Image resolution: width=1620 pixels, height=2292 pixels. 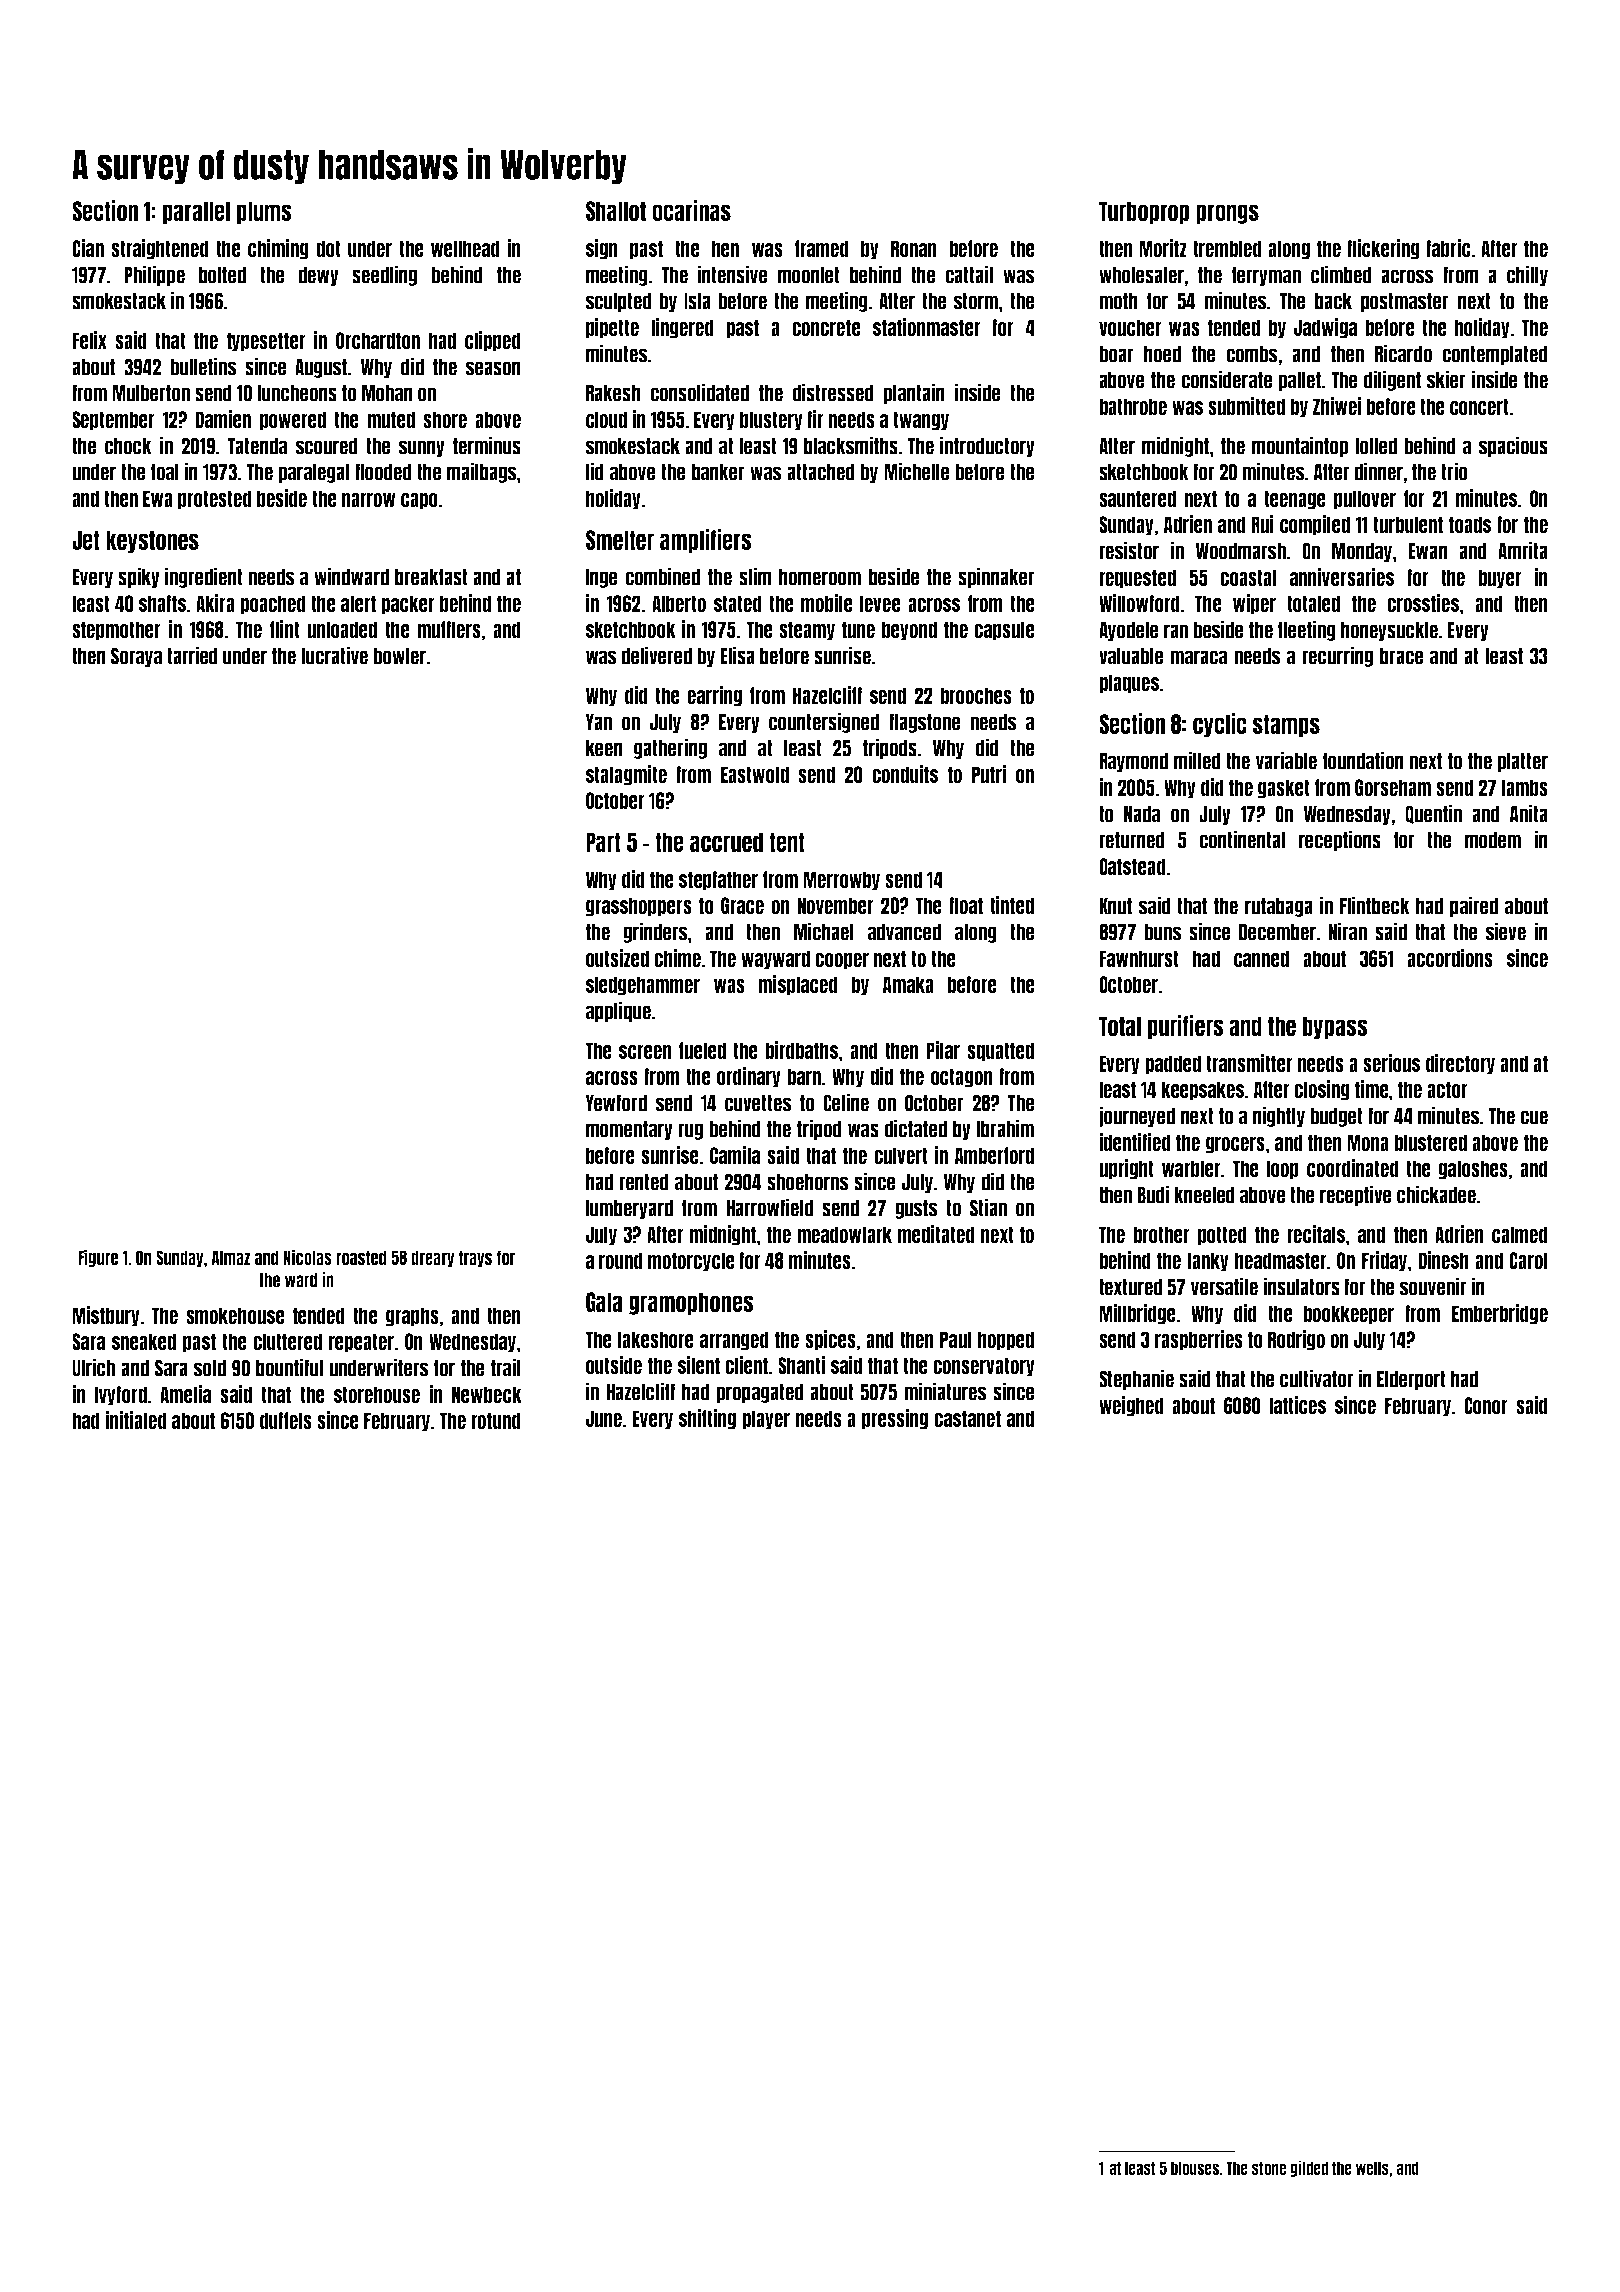 What do you see at coordinates (691, 210) in the screenshot?
I see `ocarinas` at bounding box center [691, 210].
